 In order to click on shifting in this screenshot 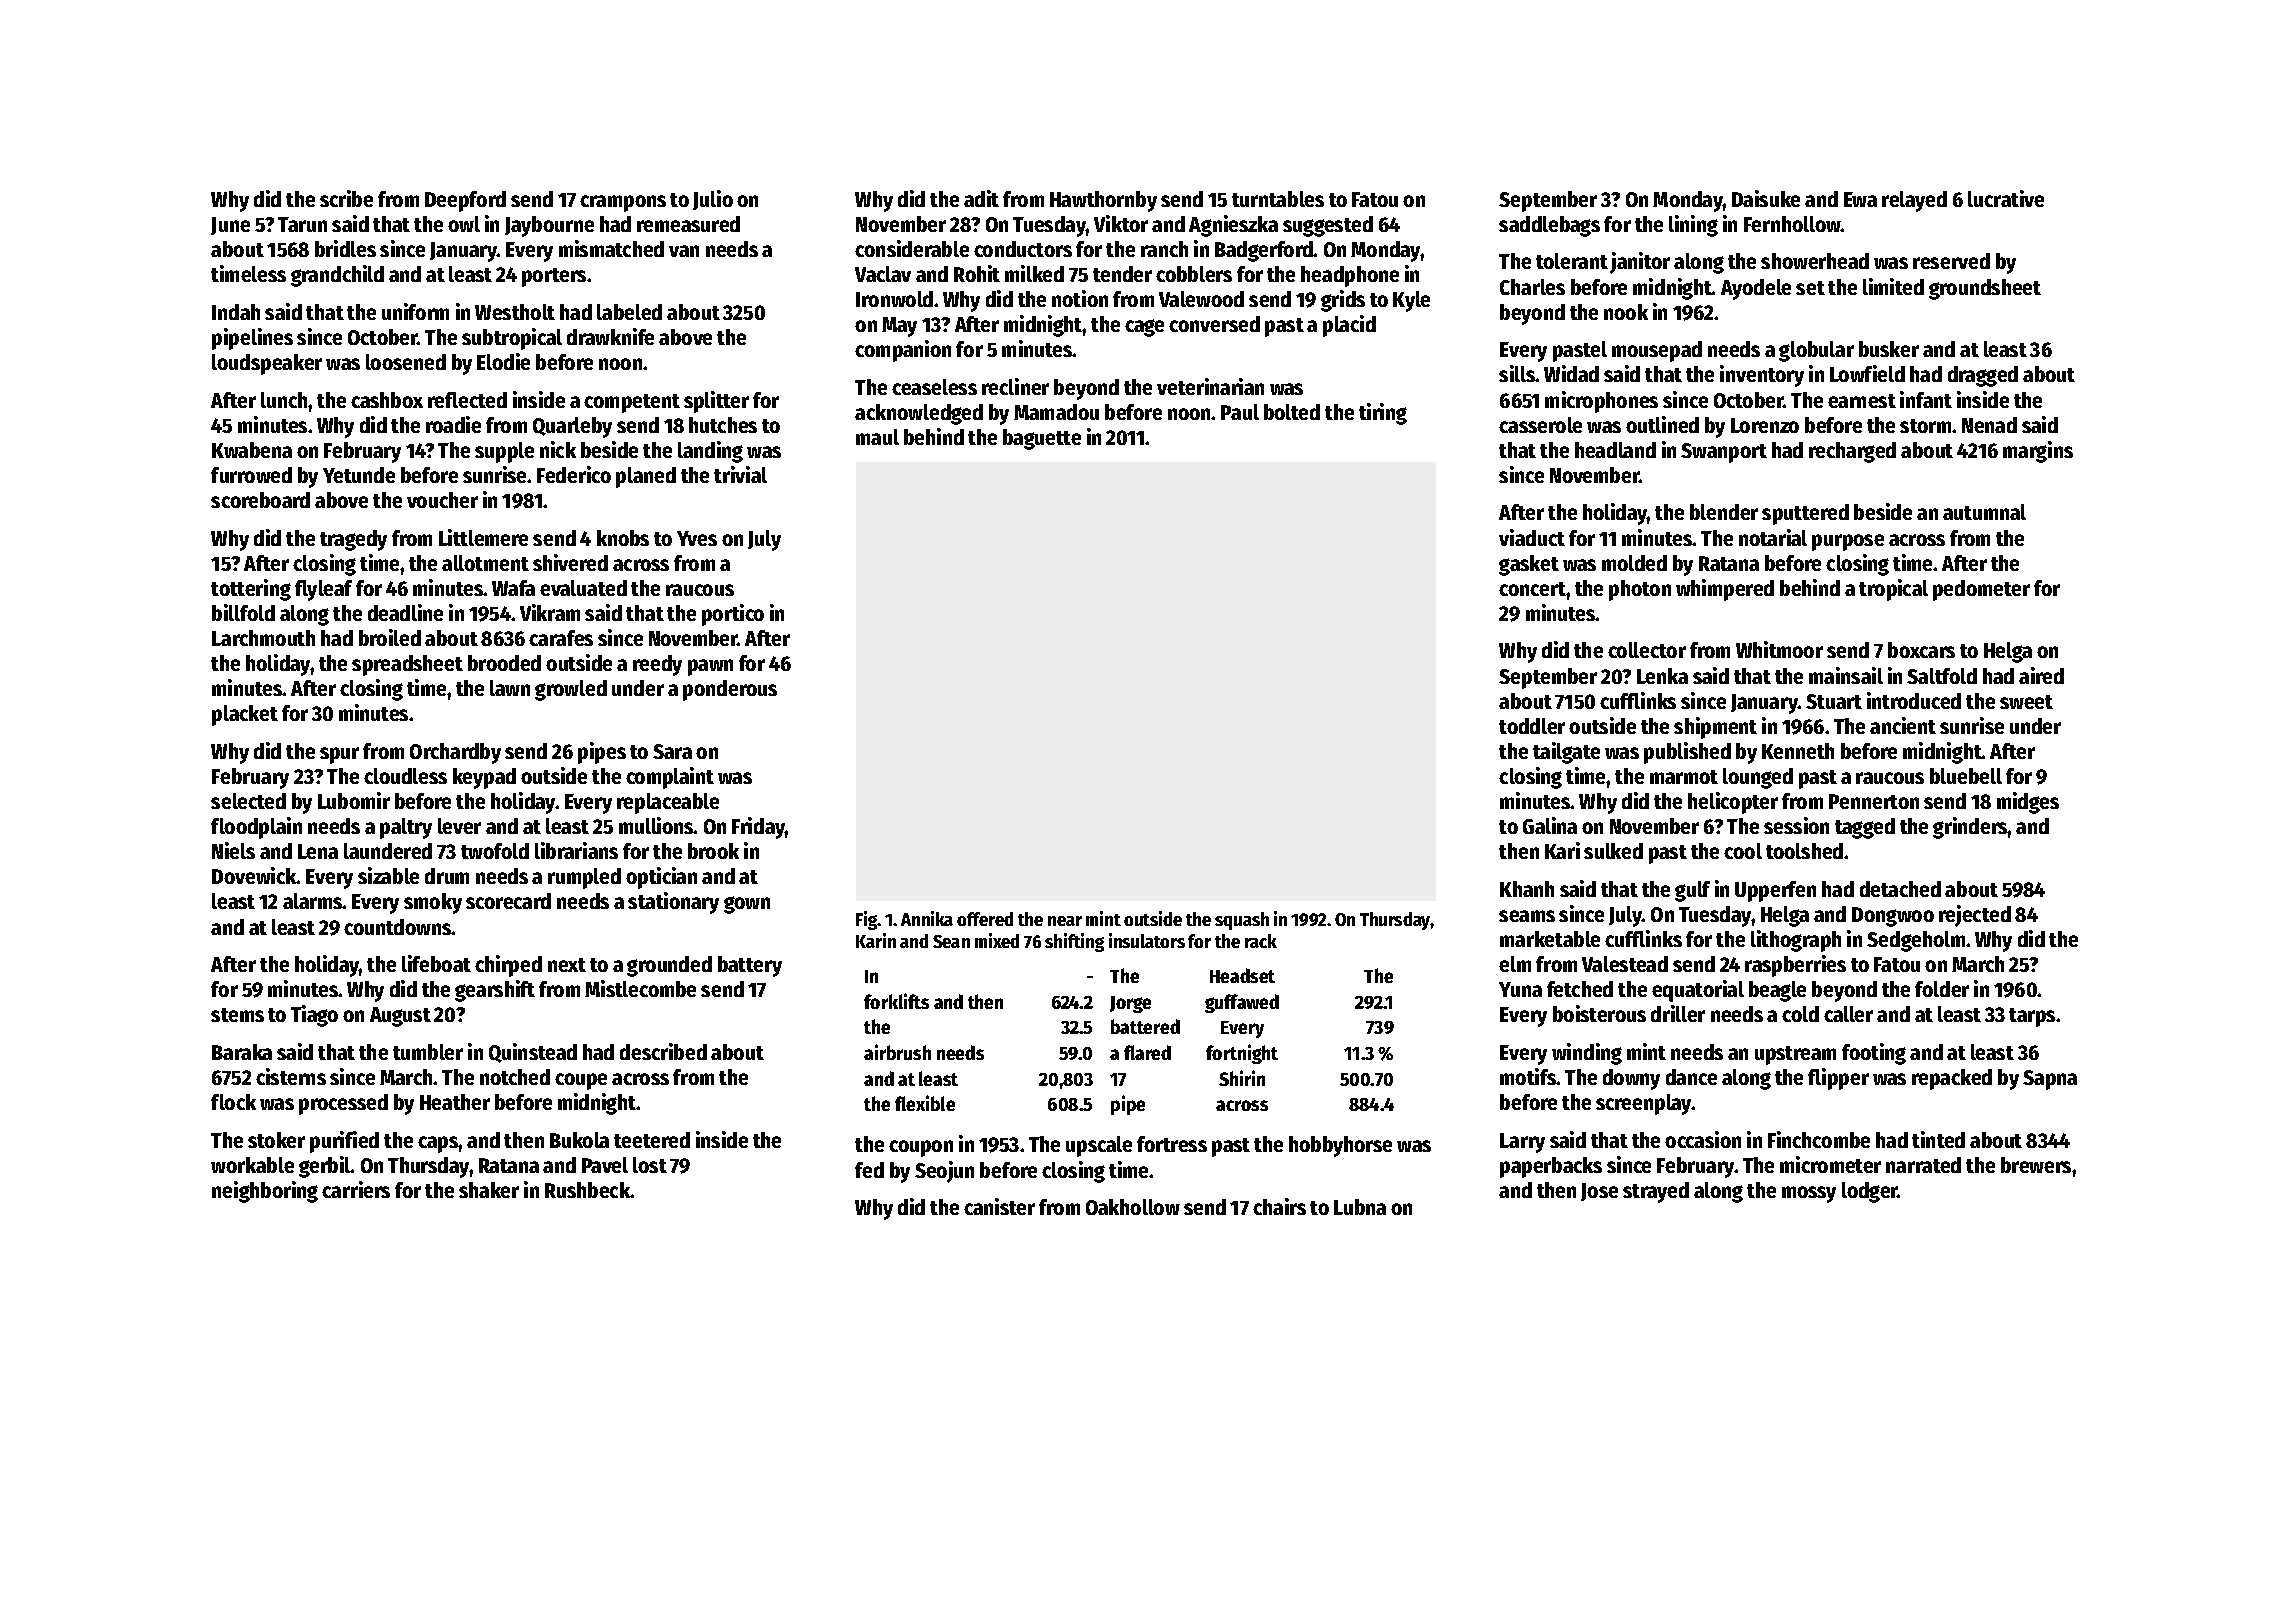, I will do `click(1074, 942)`.
